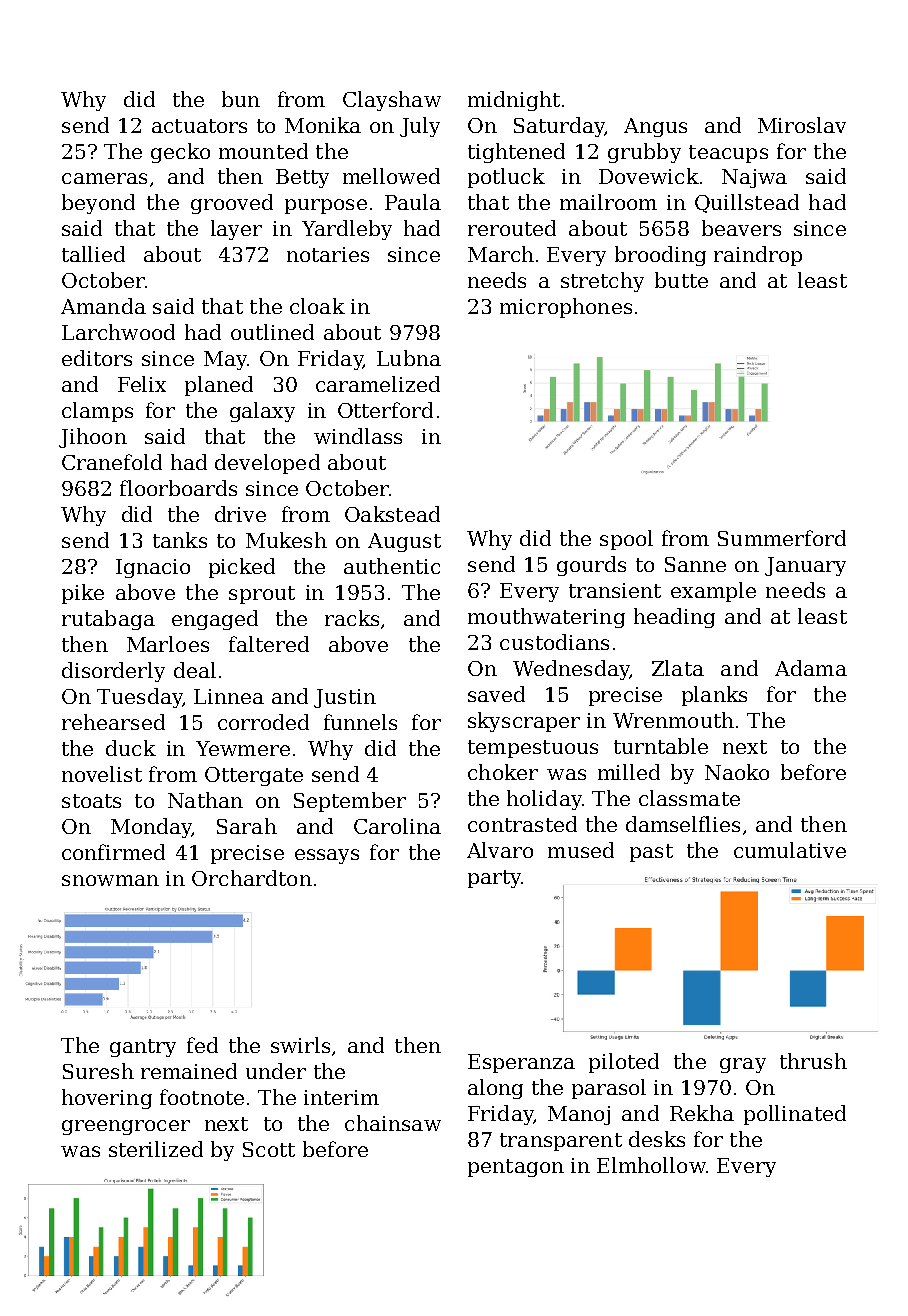 The image size is (908, 1316). What do you see at coordinates (385, 410) in the screenshot?
I see `Otterford` at bounding box center [385, 410].
